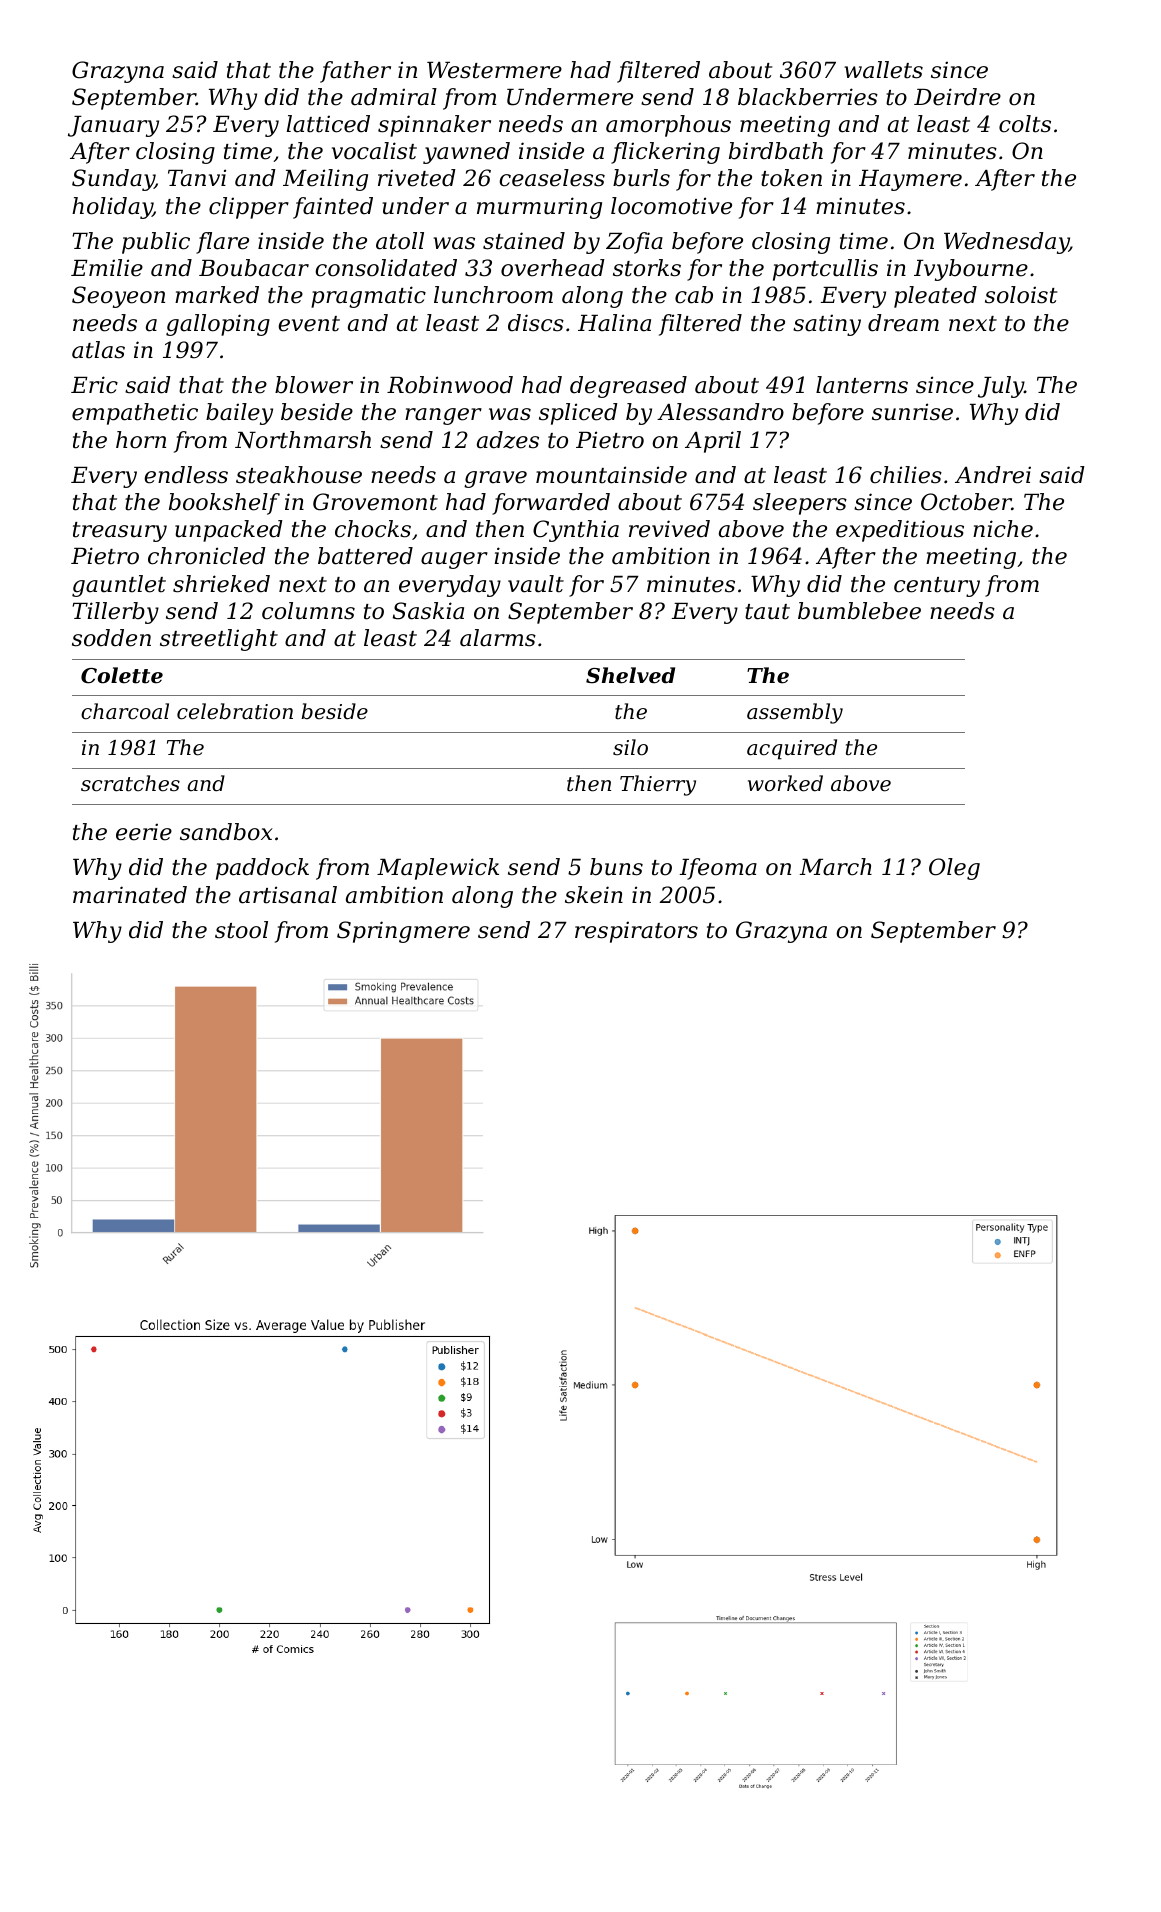 The width and height of the image is (1161, 1912). What do you see at coordinates (791, 178) in the image?
I see `token` at bounding box center [791, 178].
